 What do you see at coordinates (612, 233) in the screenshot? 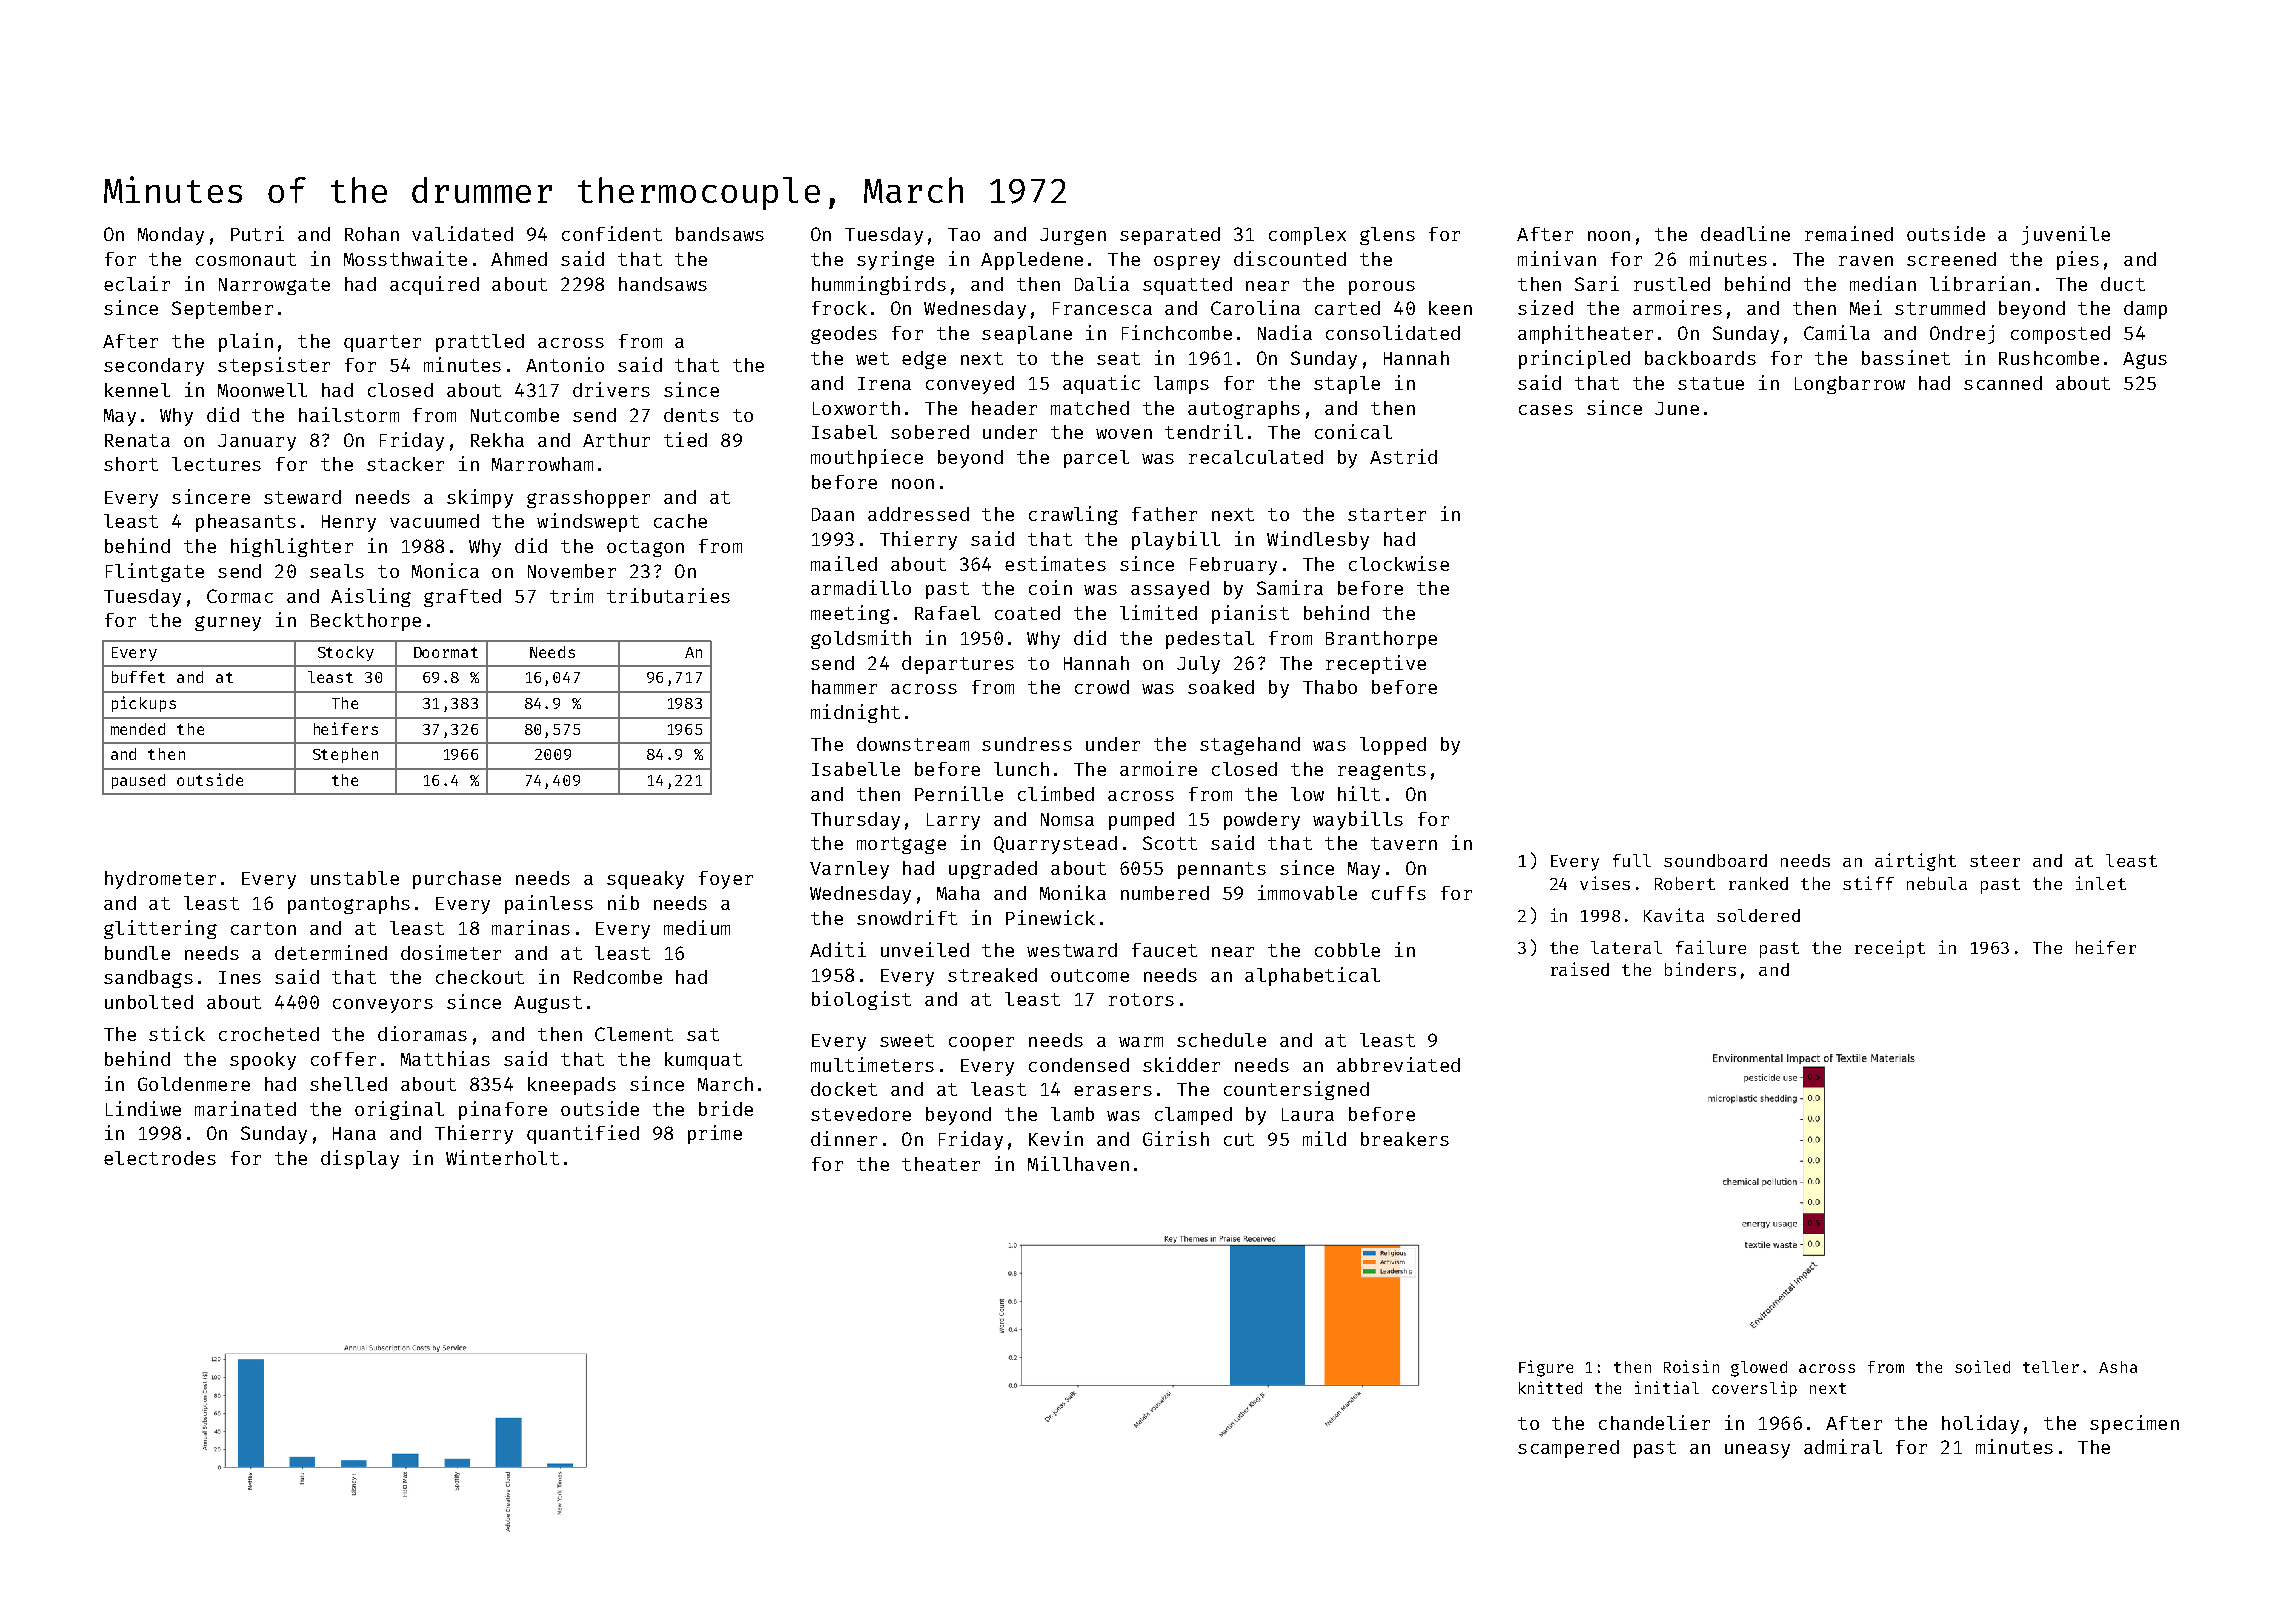
I see `confident` at bounding box center [612, 233].
